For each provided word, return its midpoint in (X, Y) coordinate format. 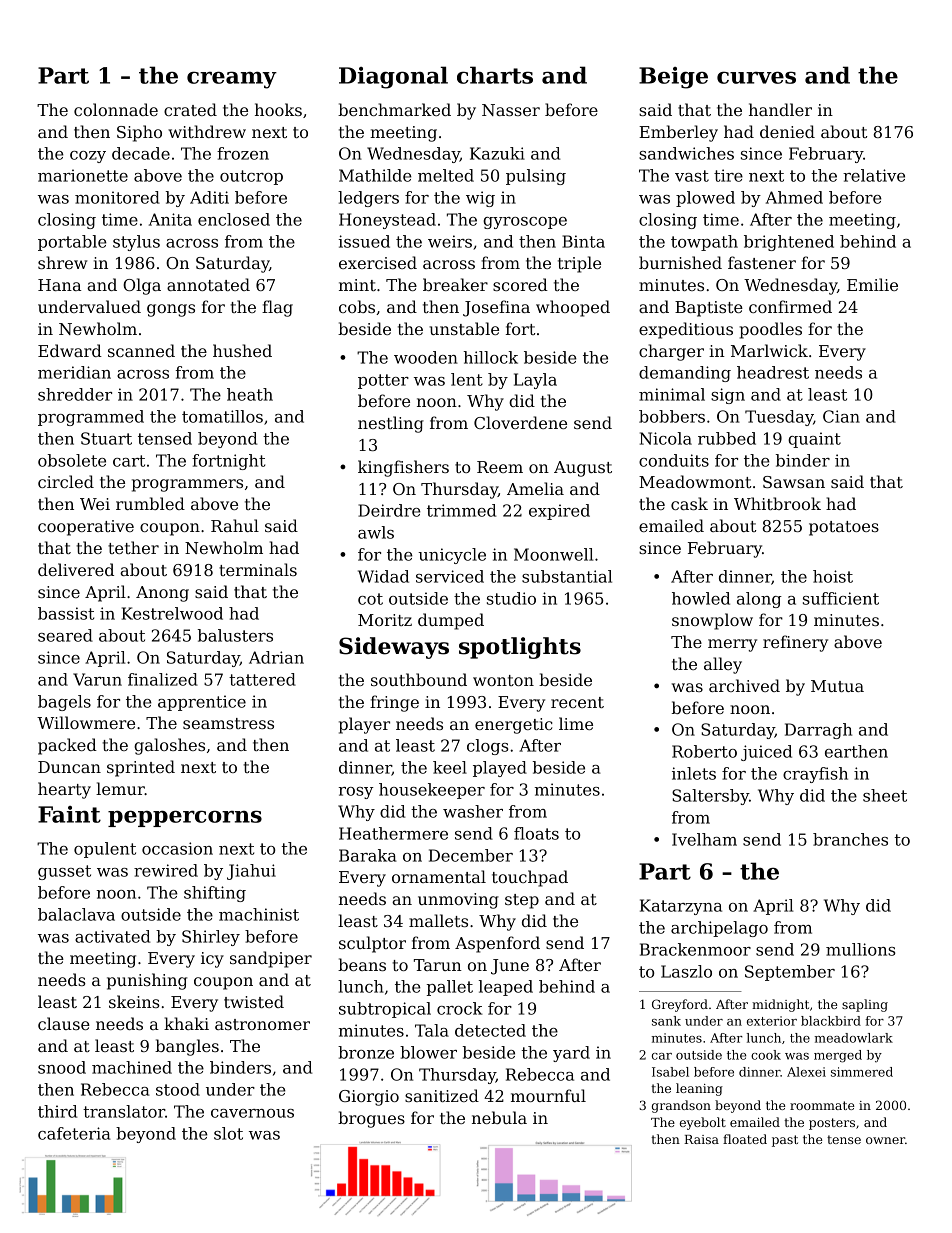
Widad (383, 576)
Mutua (837, 686)
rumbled (150, 503)
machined (132, 1067)
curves (756, 77)
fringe (394, 703)
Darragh (818, 731)
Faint (69, 814)
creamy (232, 80)
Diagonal (393, 77)
